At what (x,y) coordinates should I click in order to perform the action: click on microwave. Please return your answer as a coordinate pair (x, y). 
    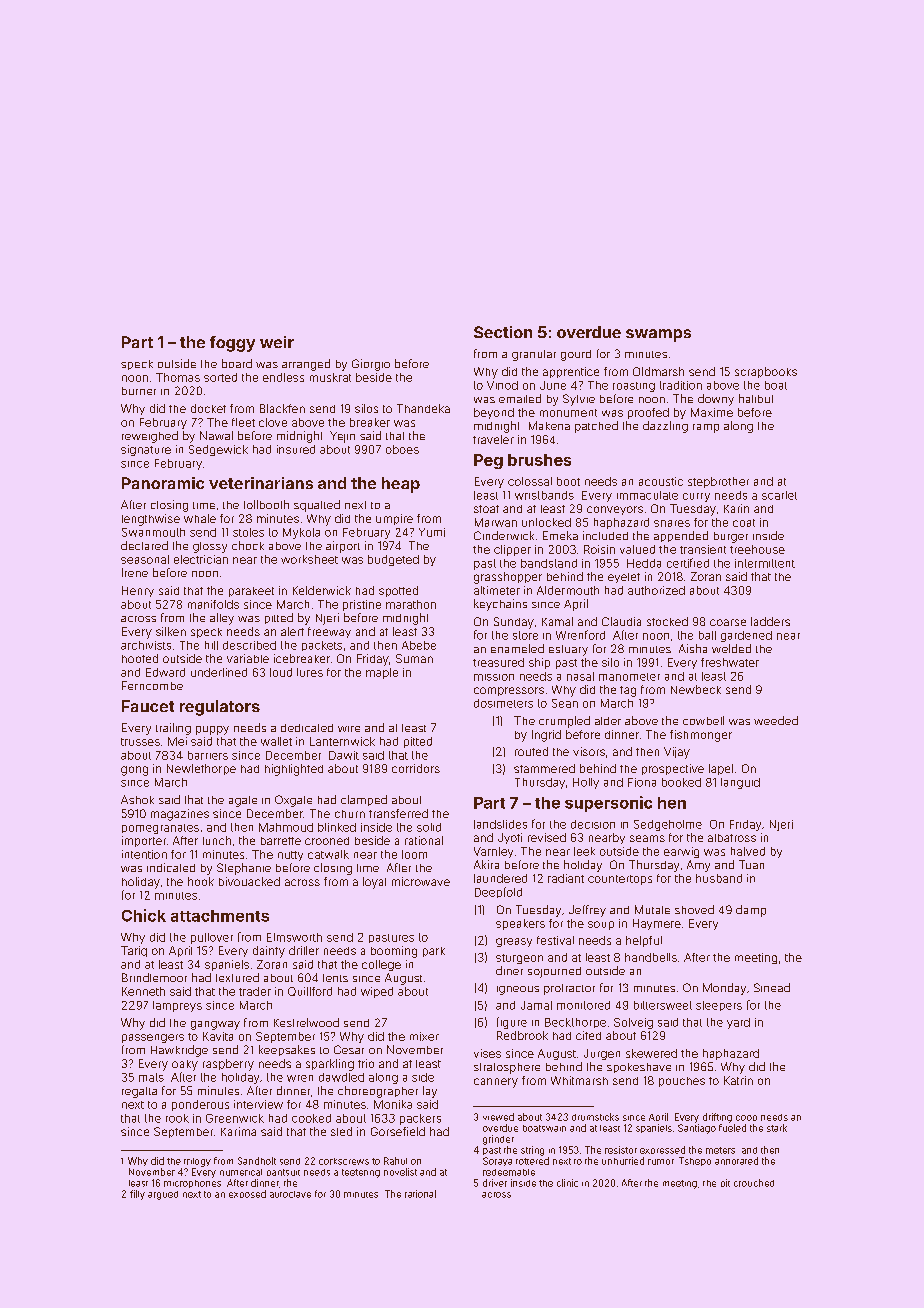
    Looking at the image, I should click on (421, 881).
